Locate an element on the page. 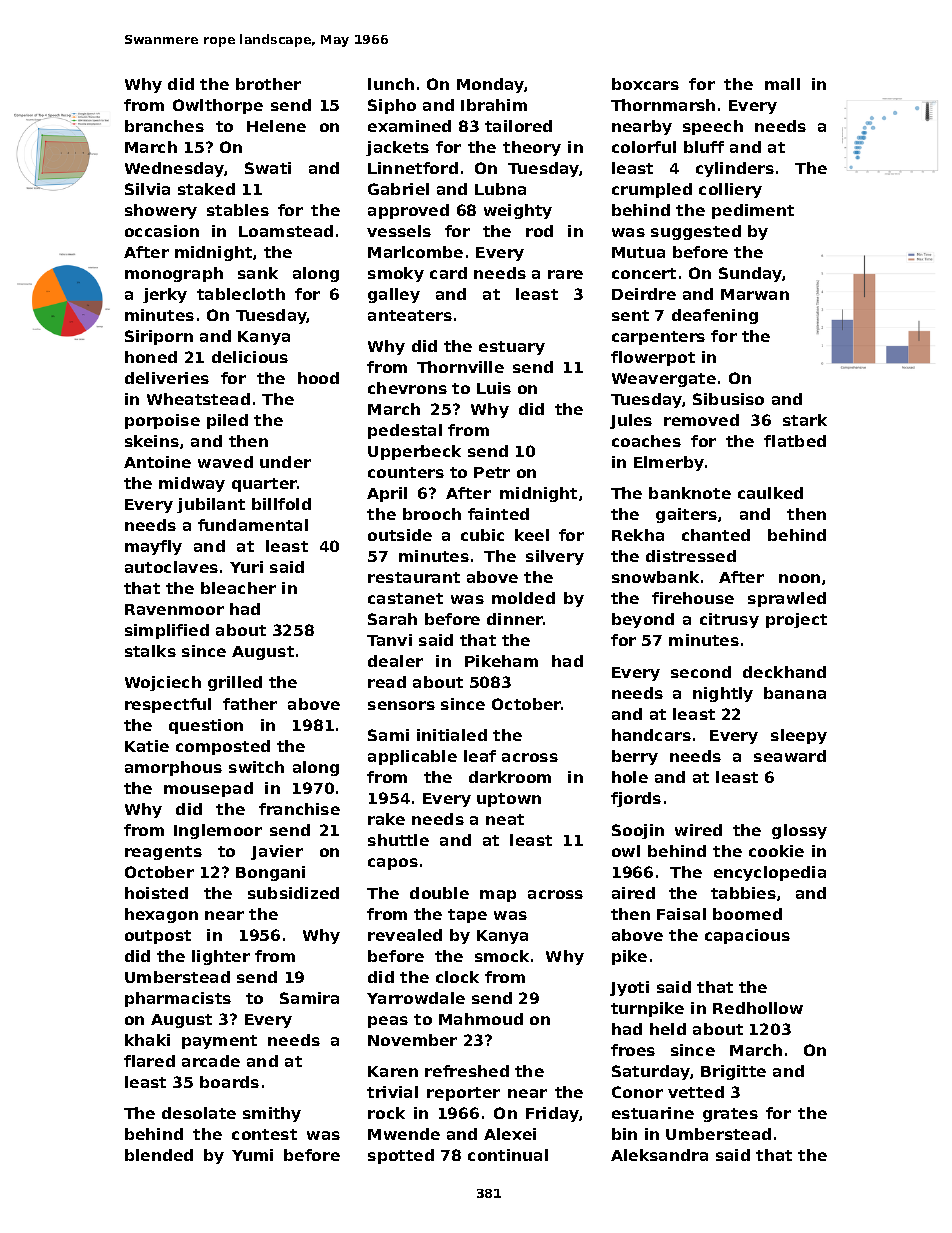  Owlthorpe is located at coordinates (218, 106).
